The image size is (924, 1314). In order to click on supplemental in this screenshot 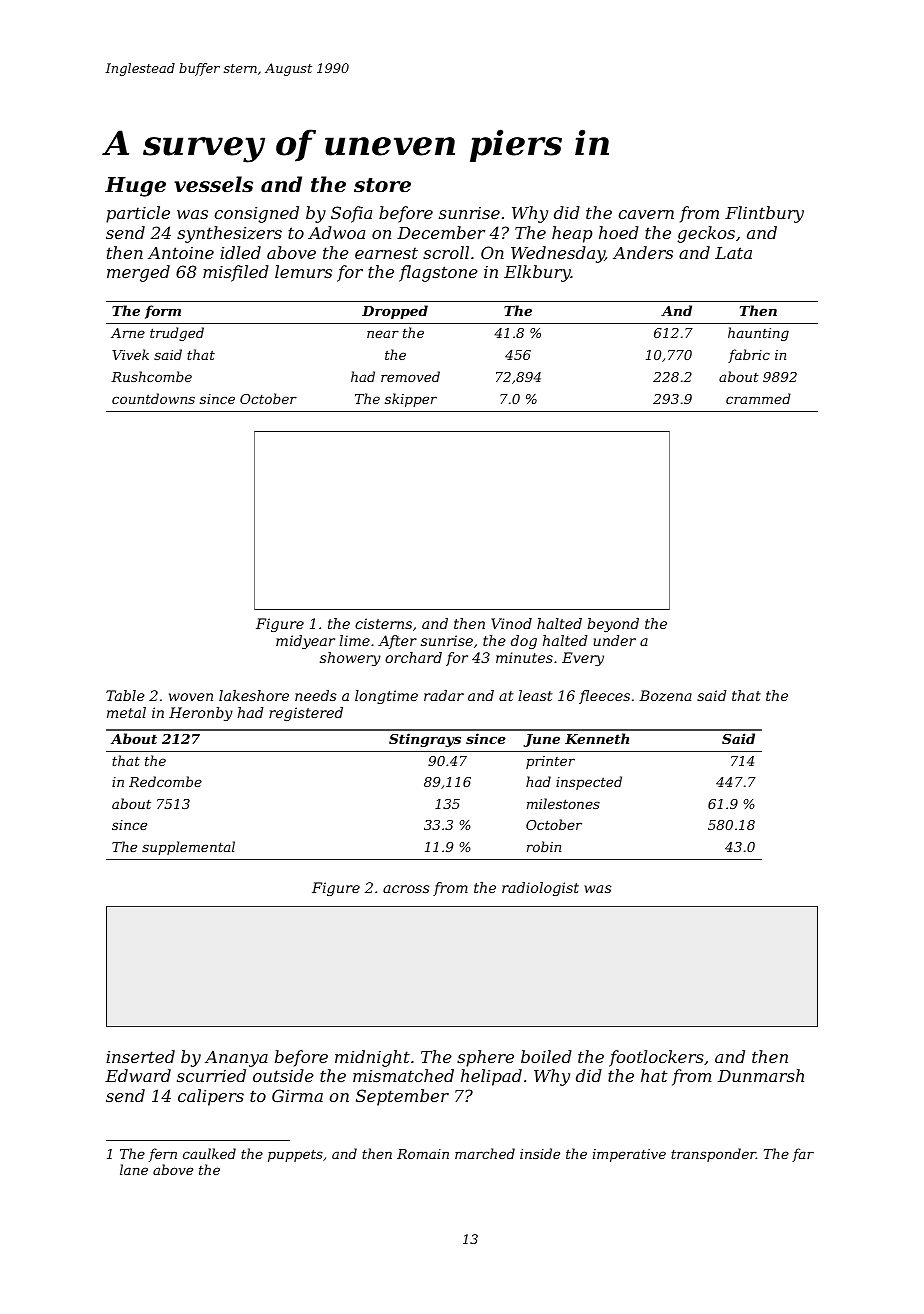, I will do `click(188, 848)`.
